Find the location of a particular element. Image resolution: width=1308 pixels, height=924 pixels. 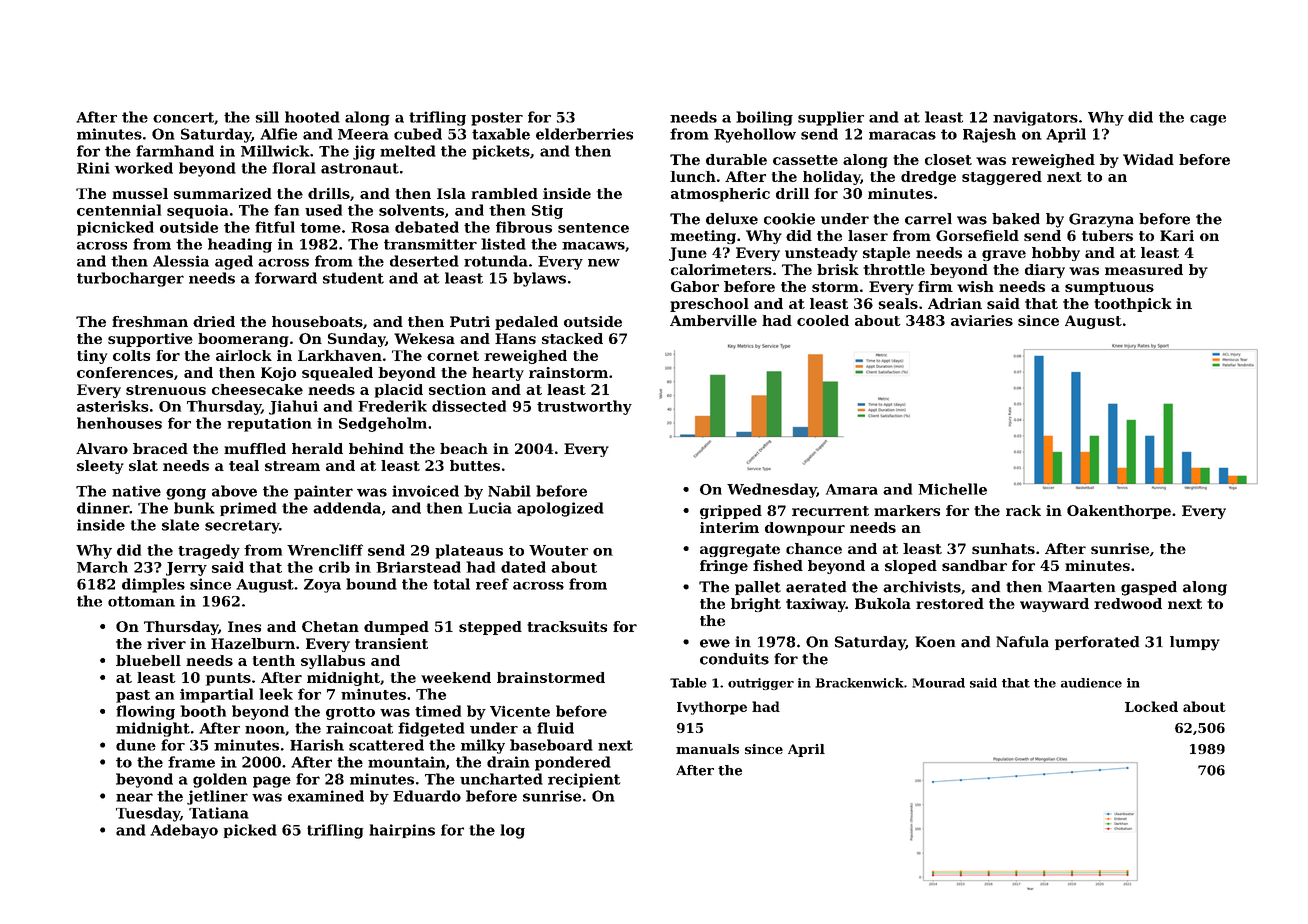

bound is located at coordinates (371, 584).
